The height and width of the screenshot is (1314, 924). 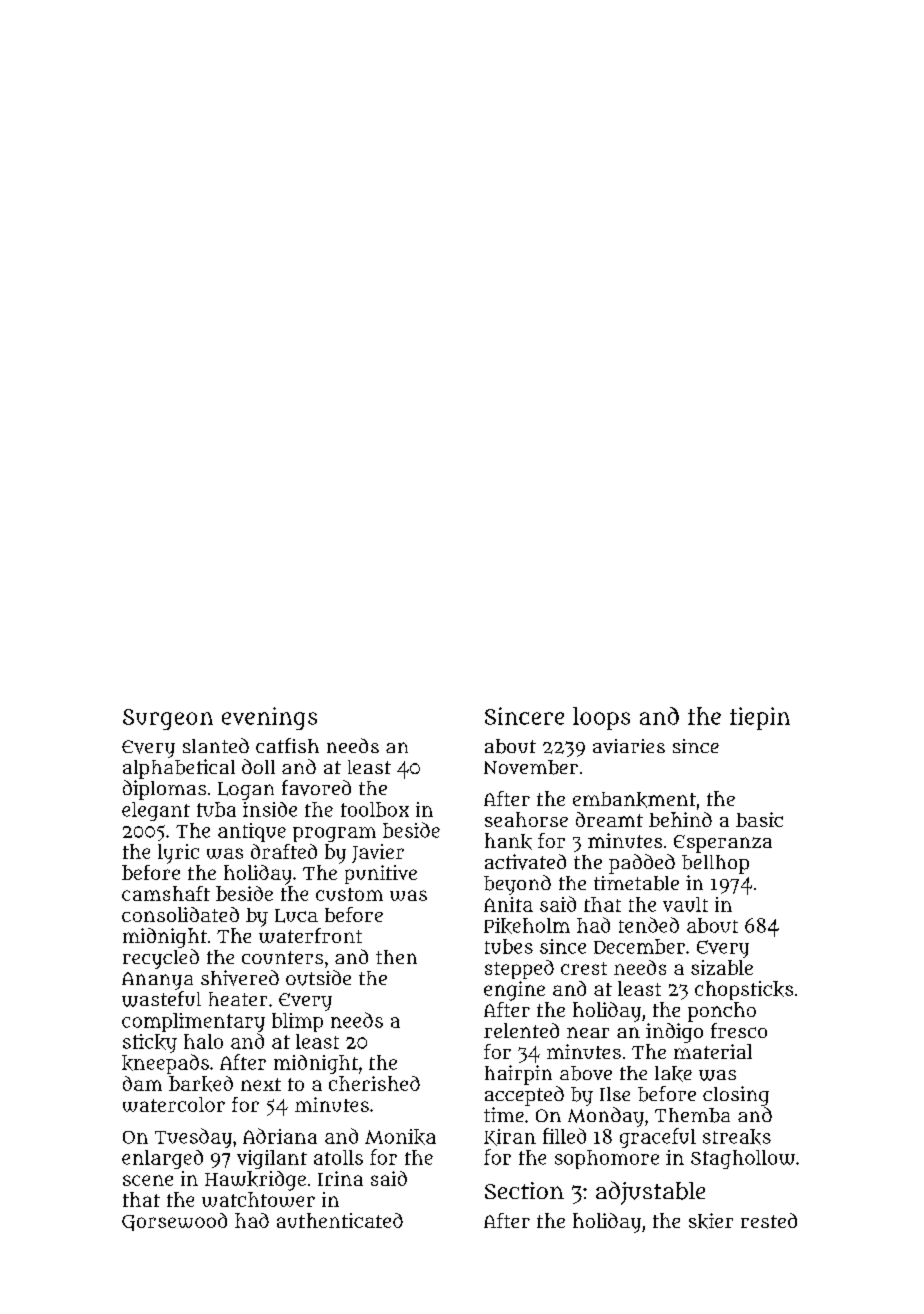 I want to click on stepped, so click(x=519, y=969).
